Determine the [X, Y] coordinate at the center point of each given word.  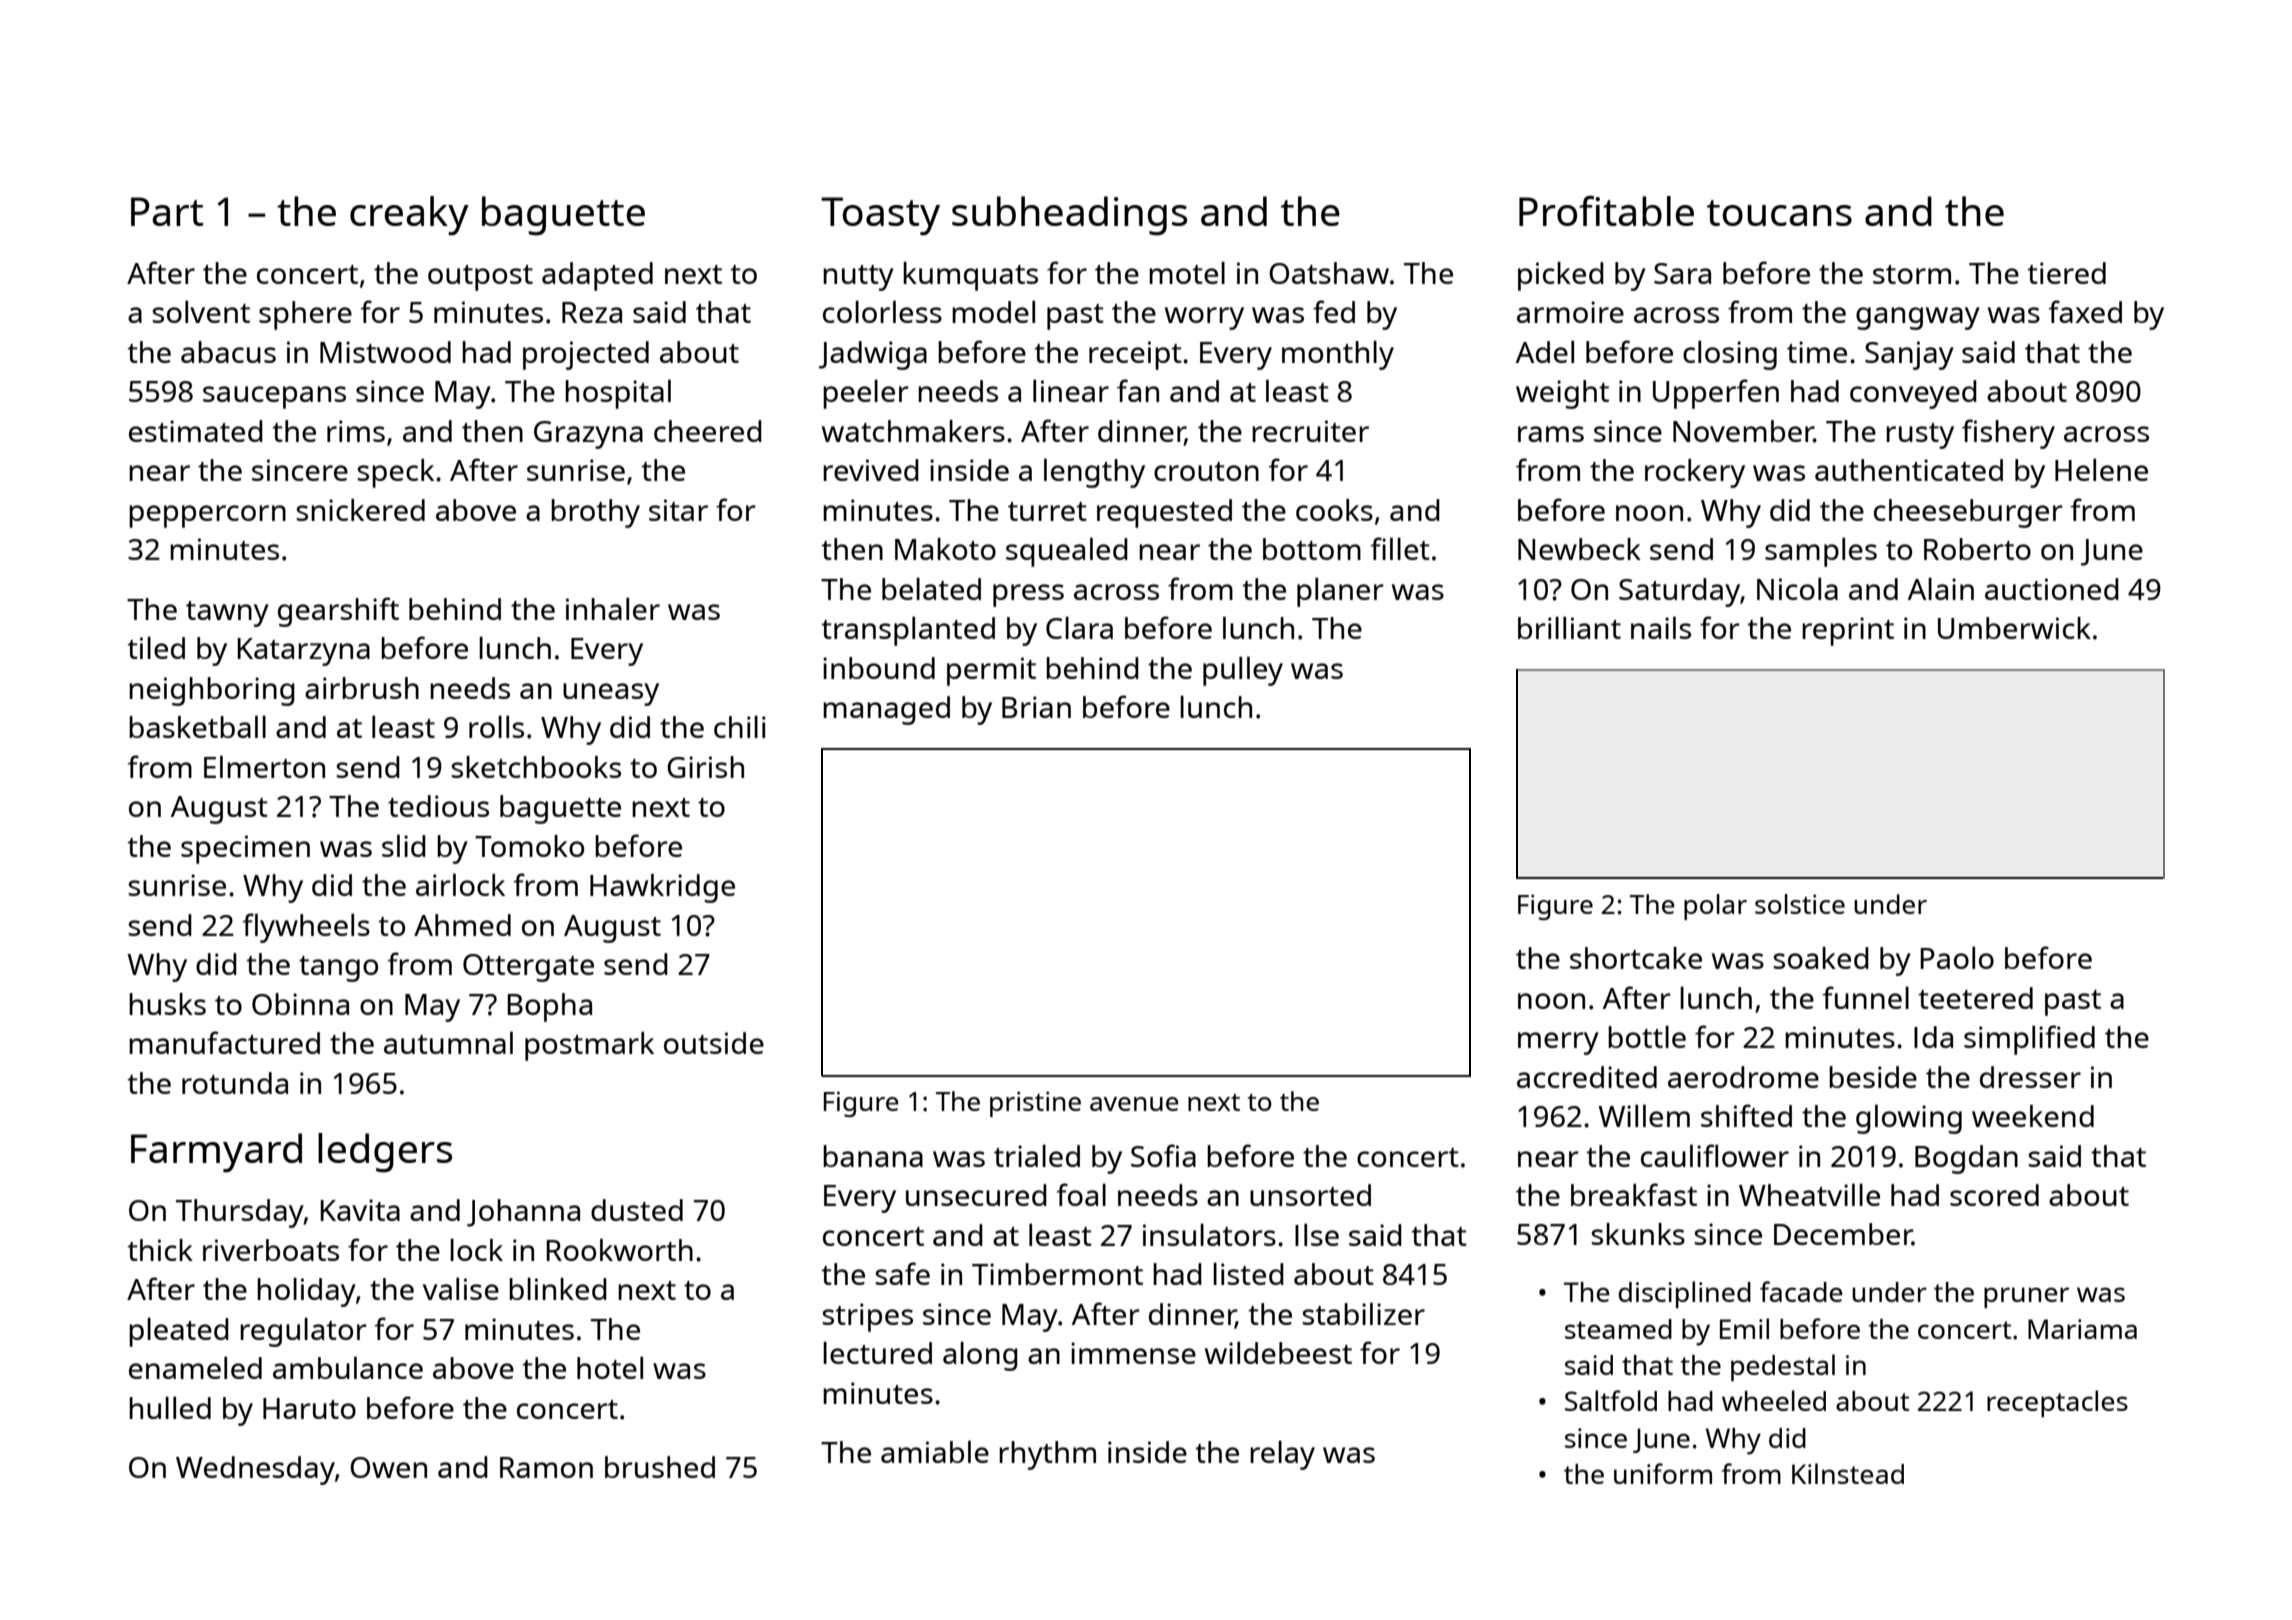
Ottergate [528, 968]
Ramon [546, 1467]
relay [1282, 1455]
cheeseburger [1968, 513]
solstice [1800, 904]
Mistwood [385, 352]
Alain [1941, 588]
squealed [1067, 552]
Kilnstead [1848, 1473]
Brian [1036, 707]
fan [1138, 390]
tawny [227, 614]
